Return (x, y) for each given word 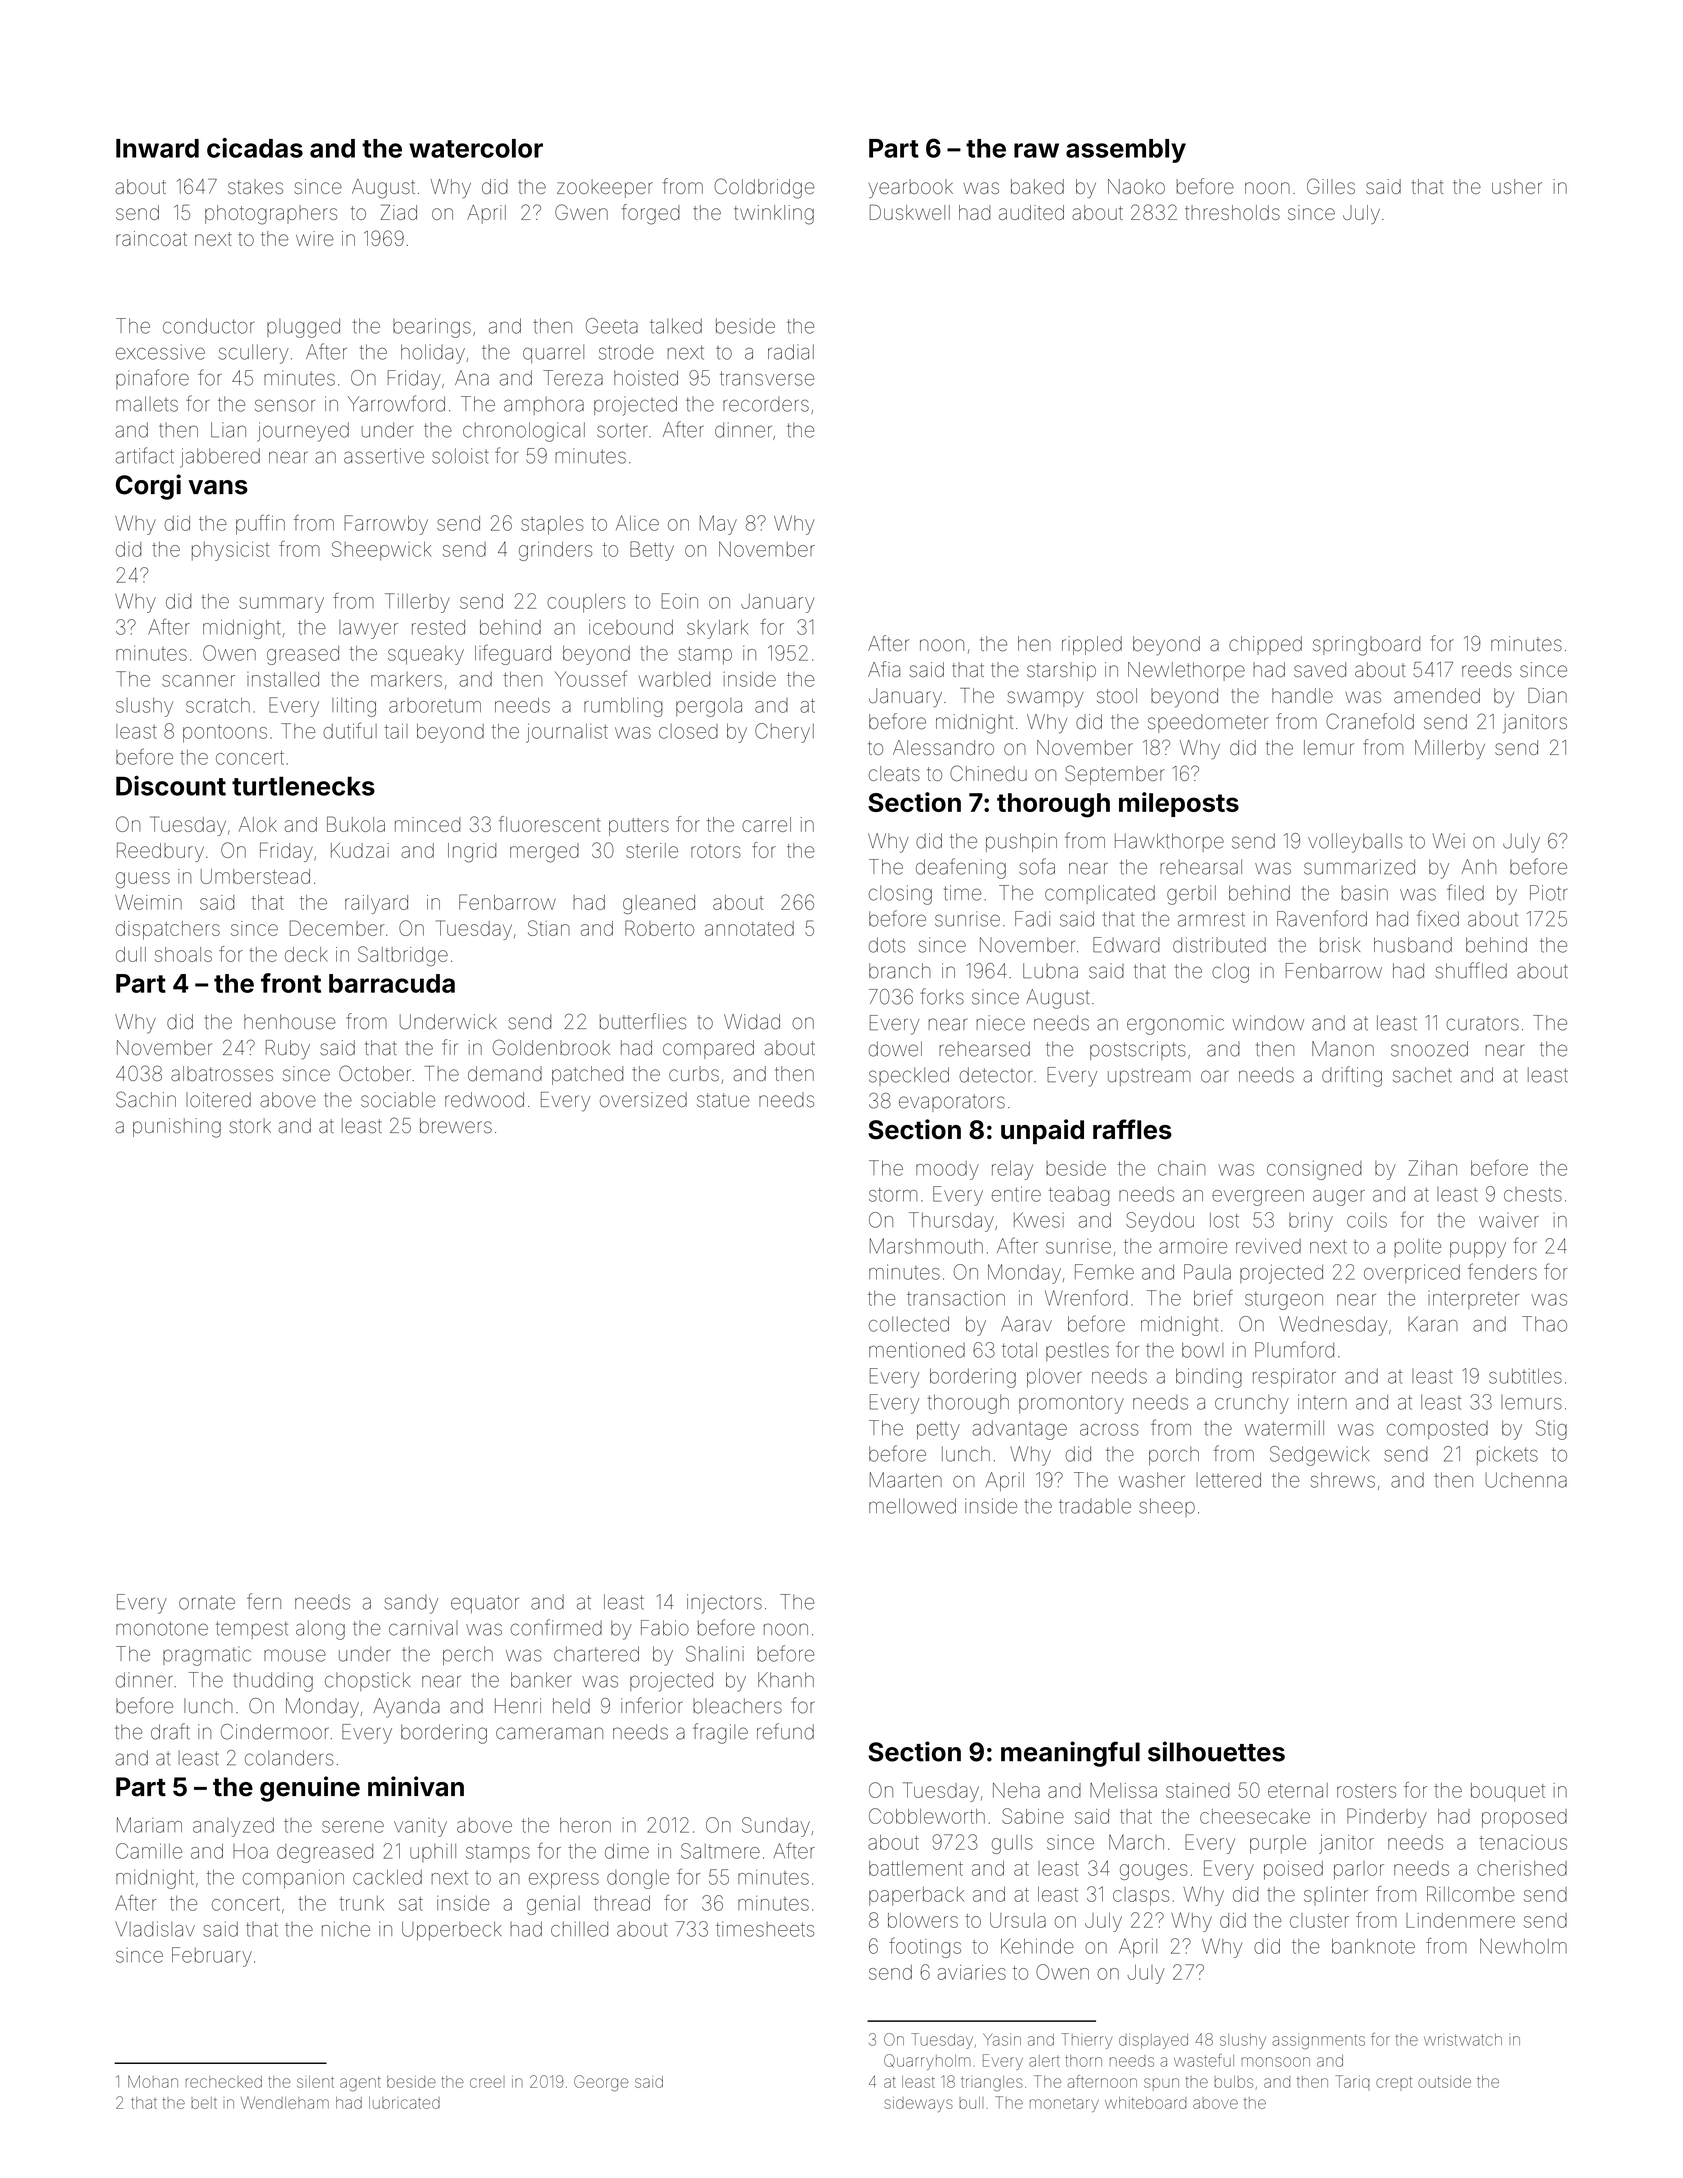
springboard (1366, 646)
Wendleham (285, 2103)
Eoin (679, 601)
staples (552, 525)
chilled (579, 1929)
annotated (749, 928)
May (718, 525)
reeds (1487, 670)
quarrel (553, 353)
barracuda (392, 983)
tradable (1095, 1506)
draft (170, 1731)
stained (1197, 1790)
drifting (1352, 1076)
